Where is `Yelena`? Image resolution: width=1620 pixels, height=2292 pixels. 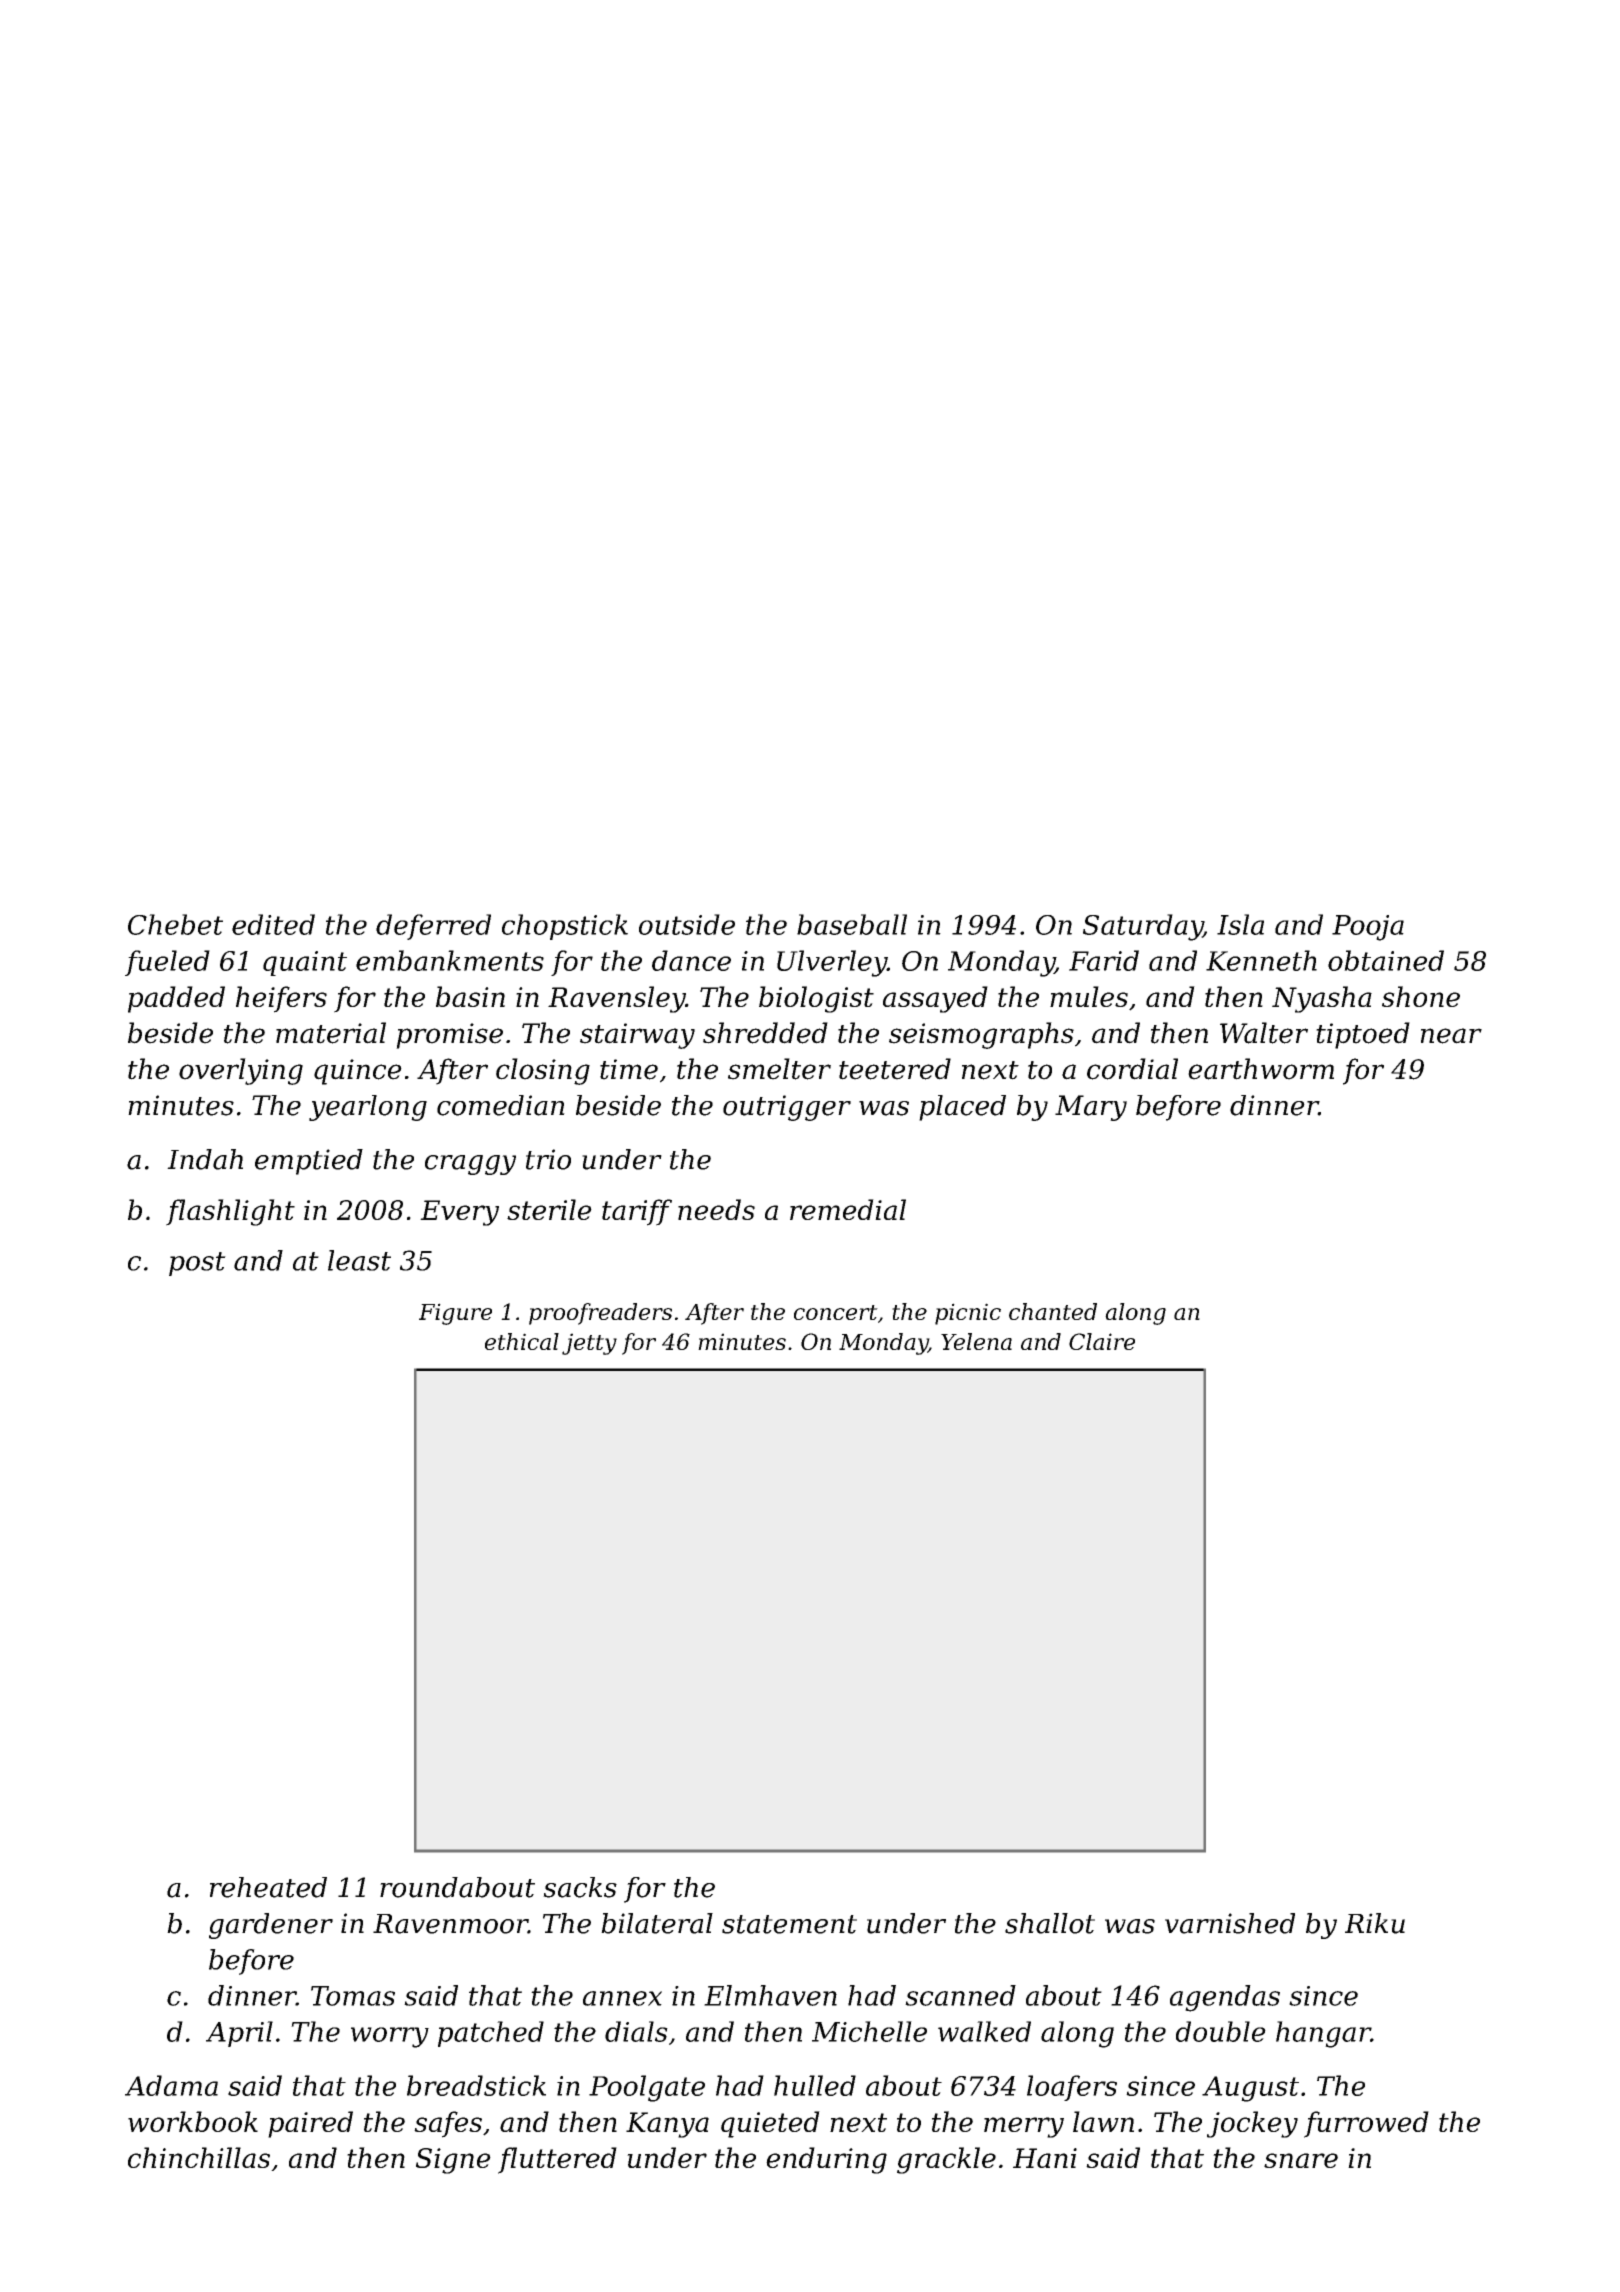
Yelena is located at coordinates (976, 1341).
